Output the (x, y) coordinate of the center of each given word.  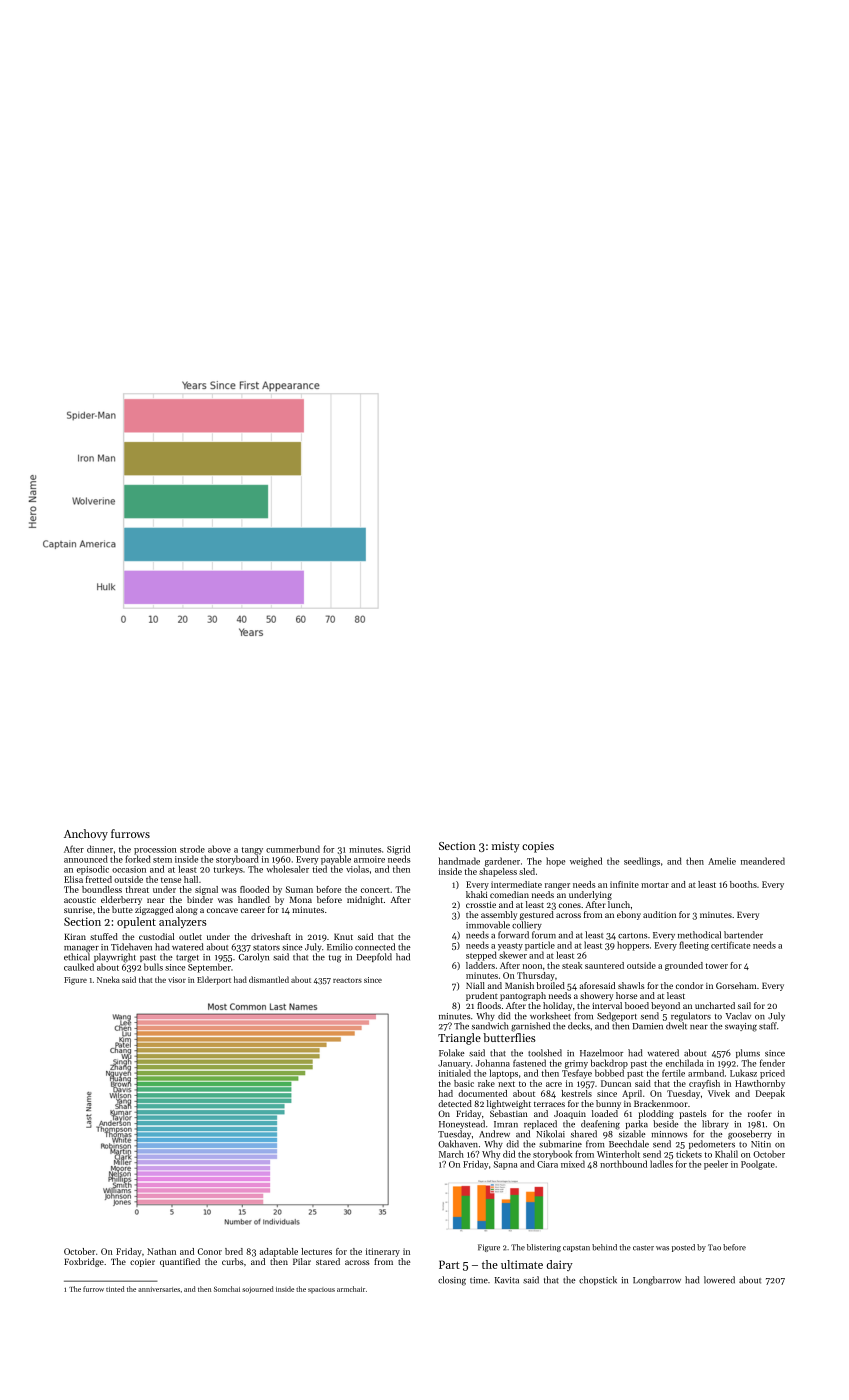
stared (328, 1261)
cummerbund (293, 849)
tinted (115, 1289)
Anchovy (86, 835)
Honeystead (462, 1124)
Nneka (108, 979)
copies (538, 847)
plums (748, 1053)
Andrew (494, 1134)
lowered (719, 1280)
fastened (529, 1063)
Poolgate (758, 1165)
